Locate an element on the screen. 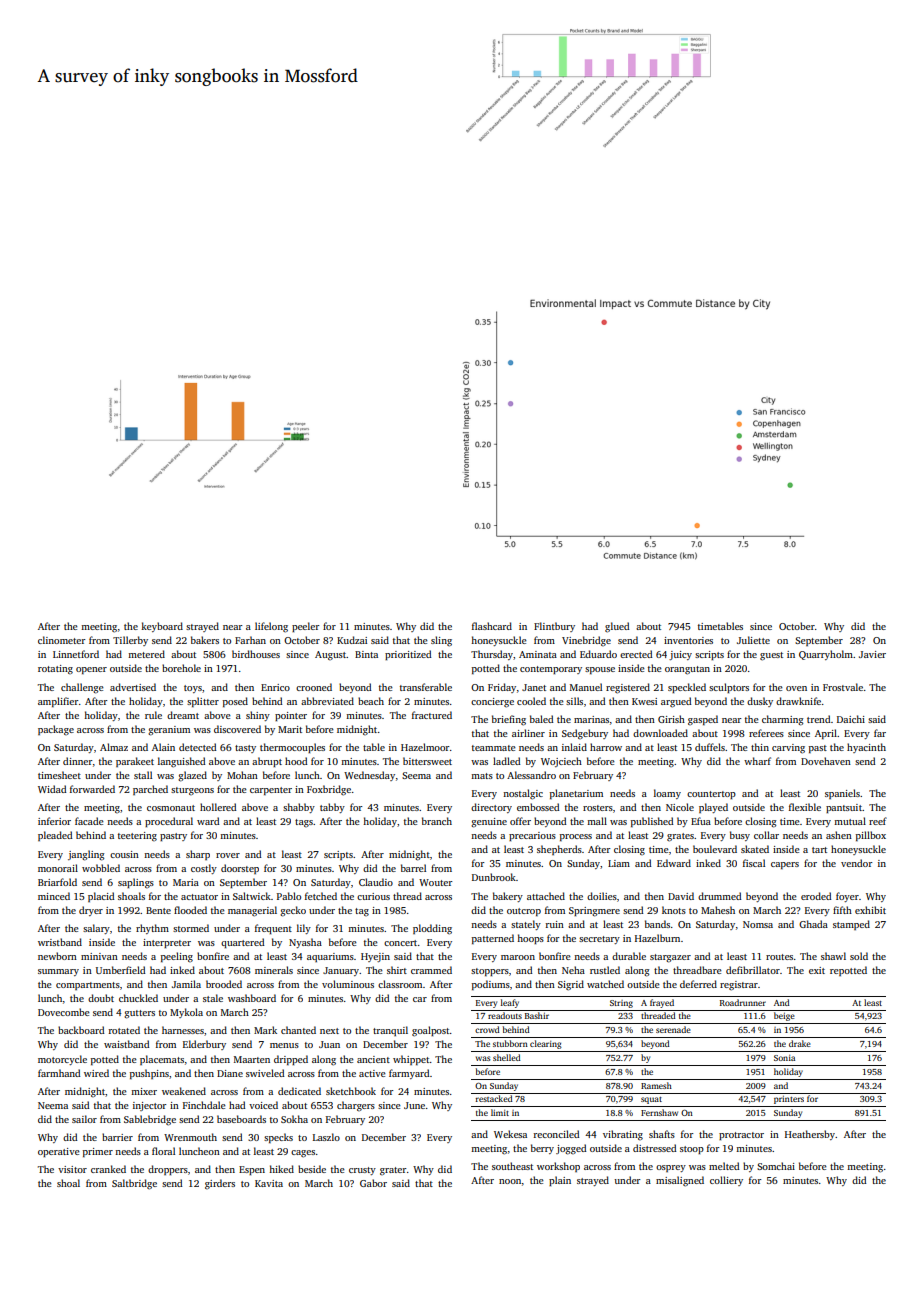 The width and height of the screenshot is (924, 1308). glued is located at coordinates (617, 627).
